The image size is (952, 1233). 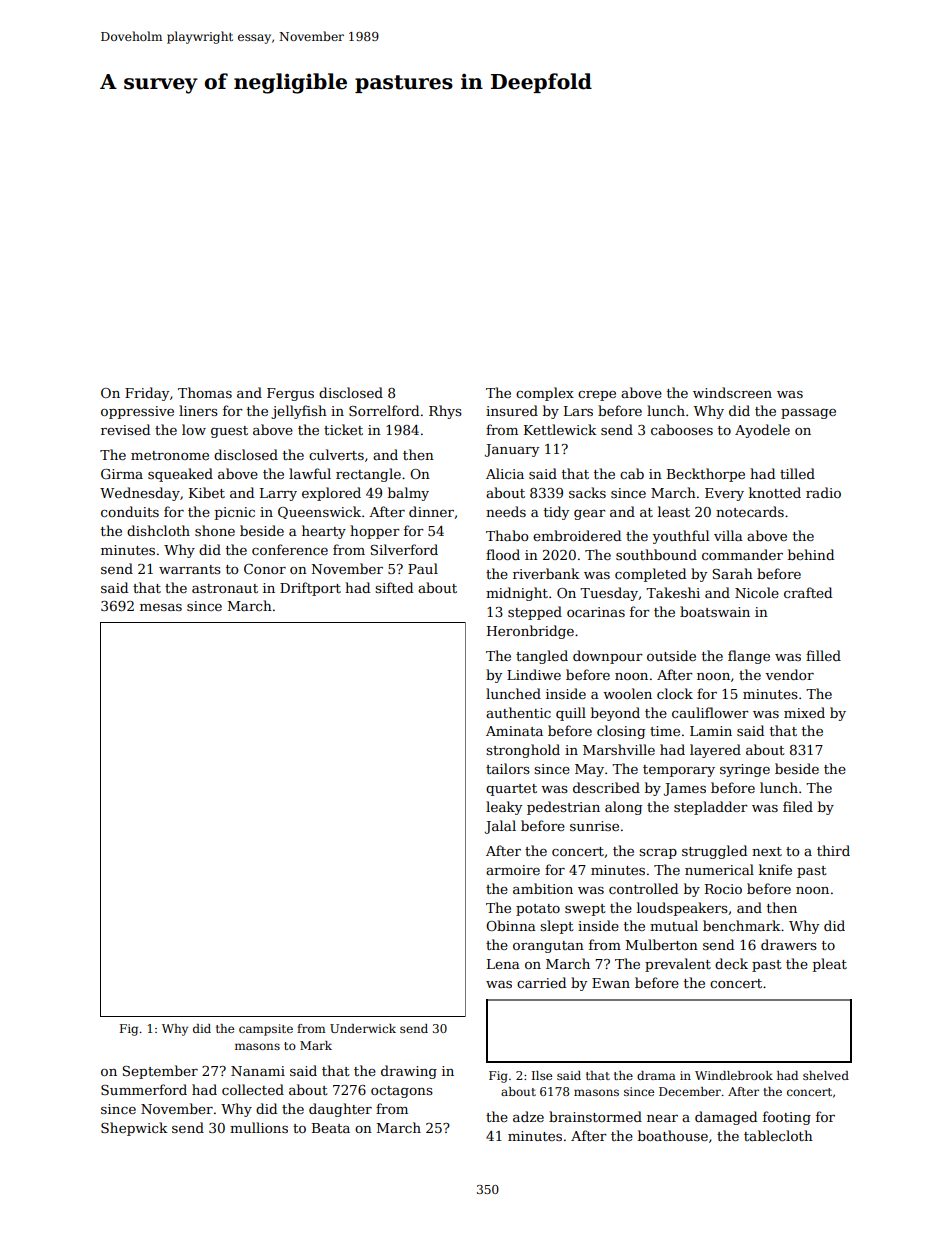 I want to click on ambition, so click(x=543, y=888).
